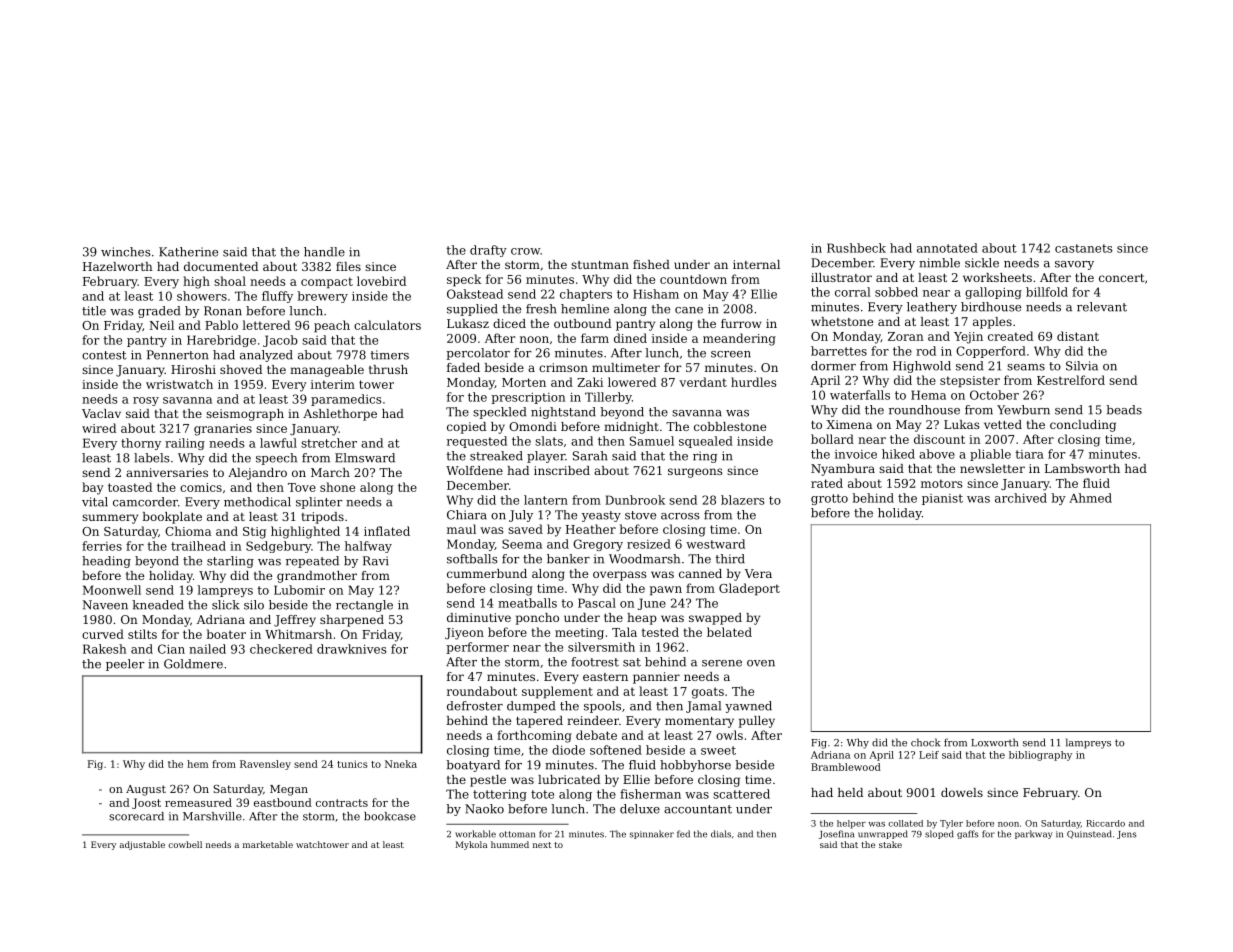 Image resolution: width=1233 pixels, height=952 pixels. Describe the element at coordinates (557, 692) in the screenshot. I see `supplement` at that location.
